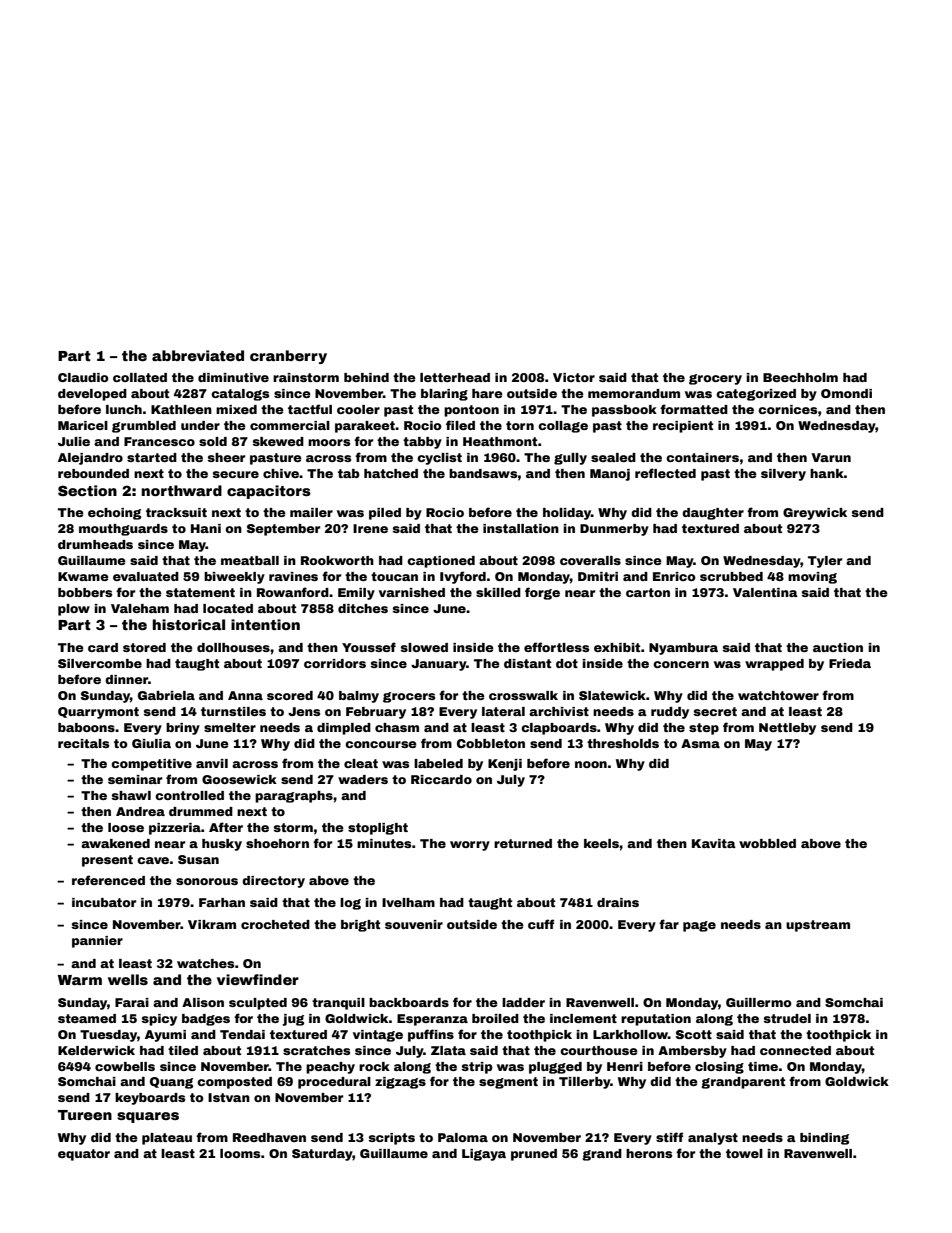 This document has width=952, height=1233. What do you see at coordinates (290, 695) in the document?
I see `scored` at bounding box center [290, 695].
